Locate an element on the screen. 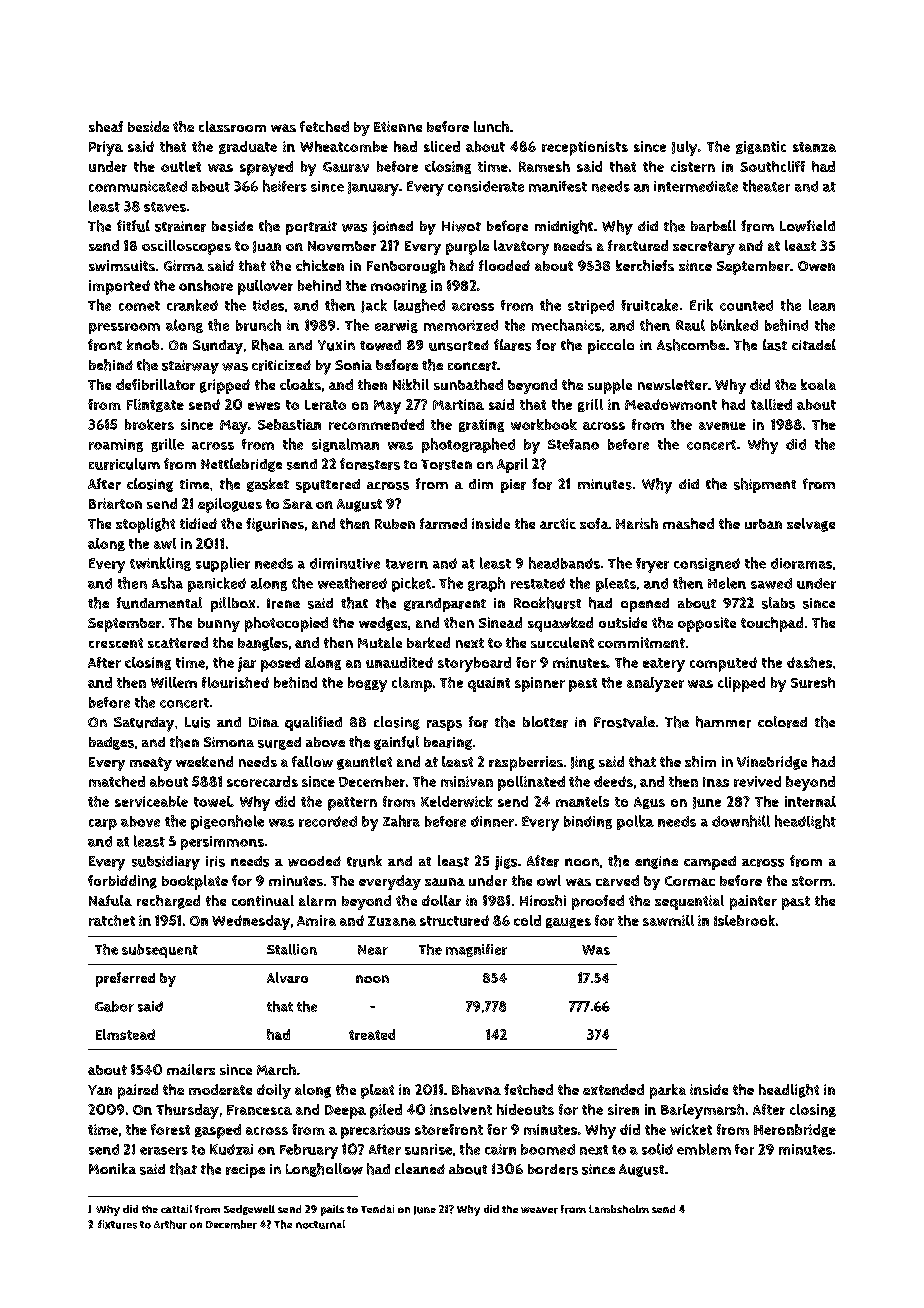 The height and width of the screenshot is (1308, 924). weaver is located at coordinates (539, 1210).
